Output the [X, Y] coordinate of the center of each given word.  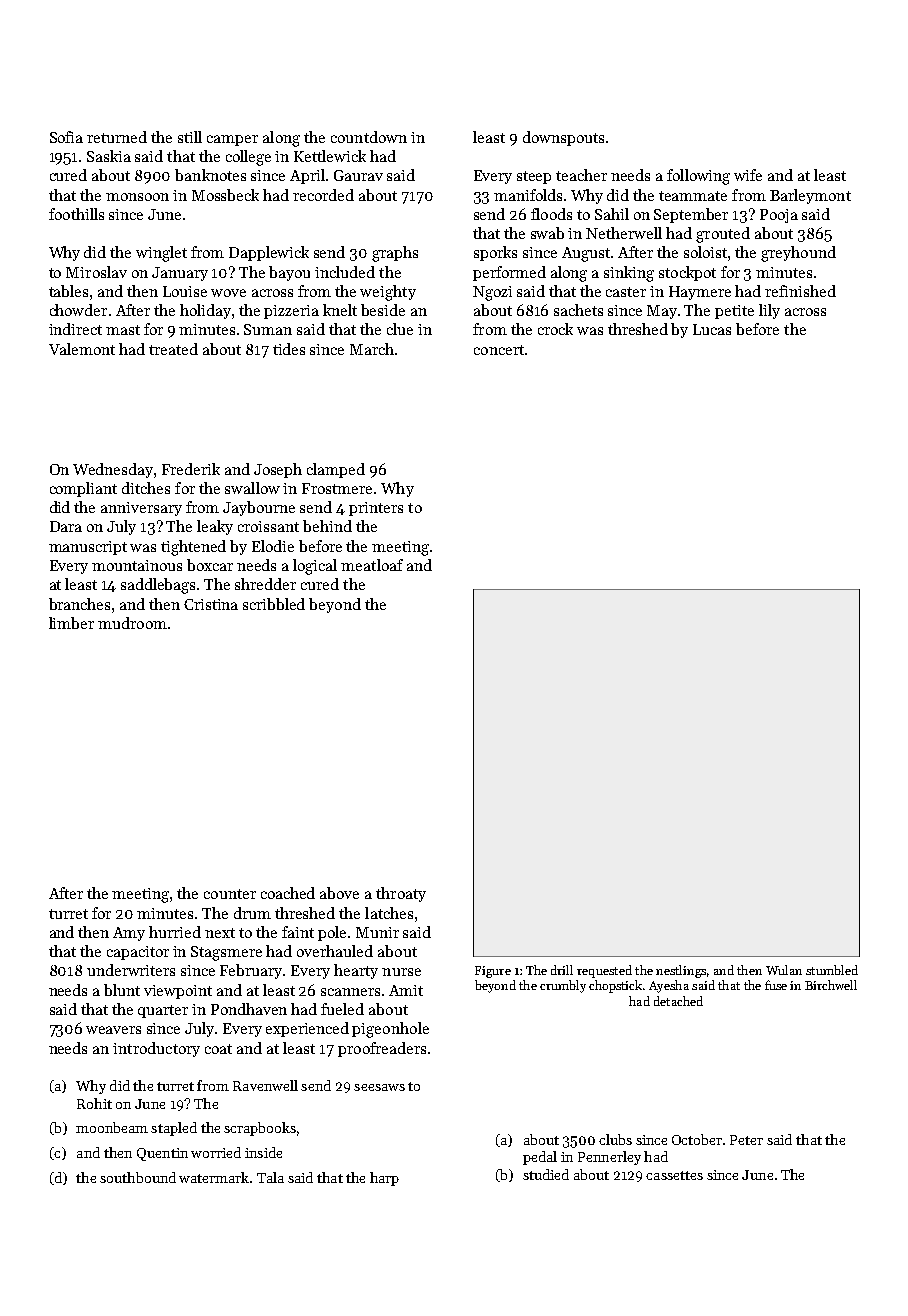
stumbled [832, 970]
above [339, 893]
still [190, 137]
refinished [800, 291]
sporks [495, 253]
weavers [113, 1030]
